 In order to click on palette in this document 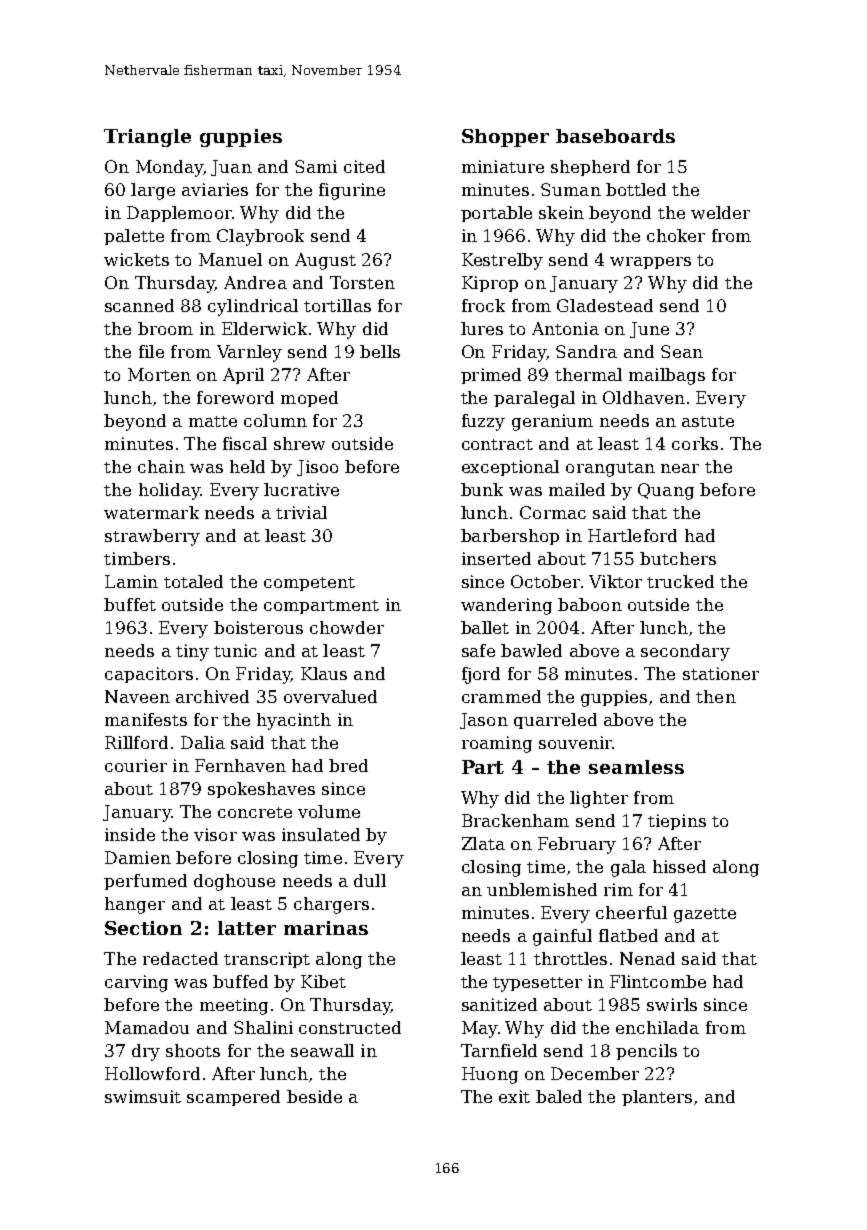, I will do `click(134, 237)`.
